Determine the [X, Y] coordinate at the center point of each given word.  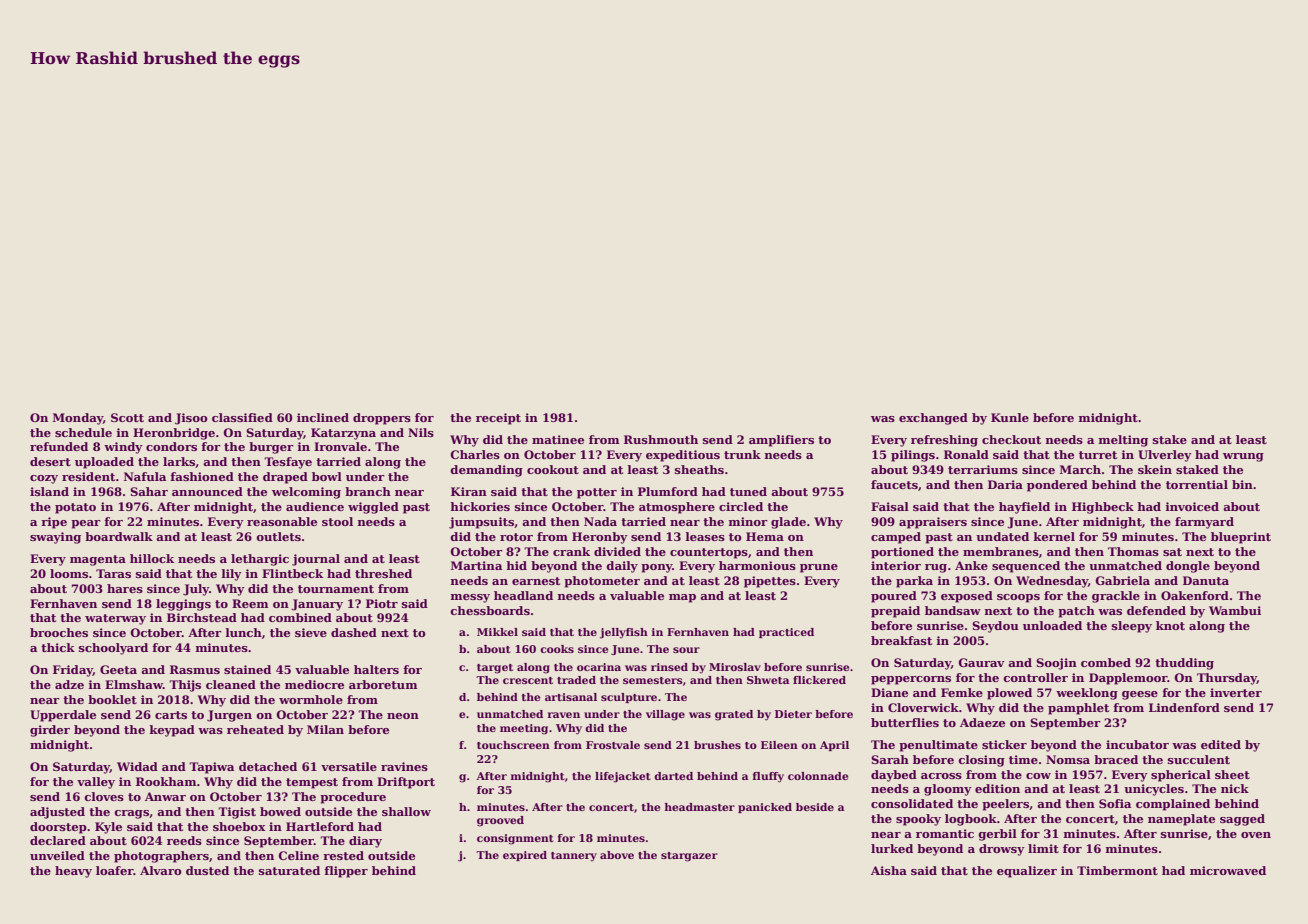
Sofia [1115, 803]
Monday [78, 419]
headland [523, 595]
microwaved [1228, 870]
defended [1156, 610]
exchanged [933, 419]
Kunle [1010, 417]
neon [403, 716]
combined [300, 617]
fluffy [768, 777]
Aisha [889, 870]
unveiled [57, 855]
